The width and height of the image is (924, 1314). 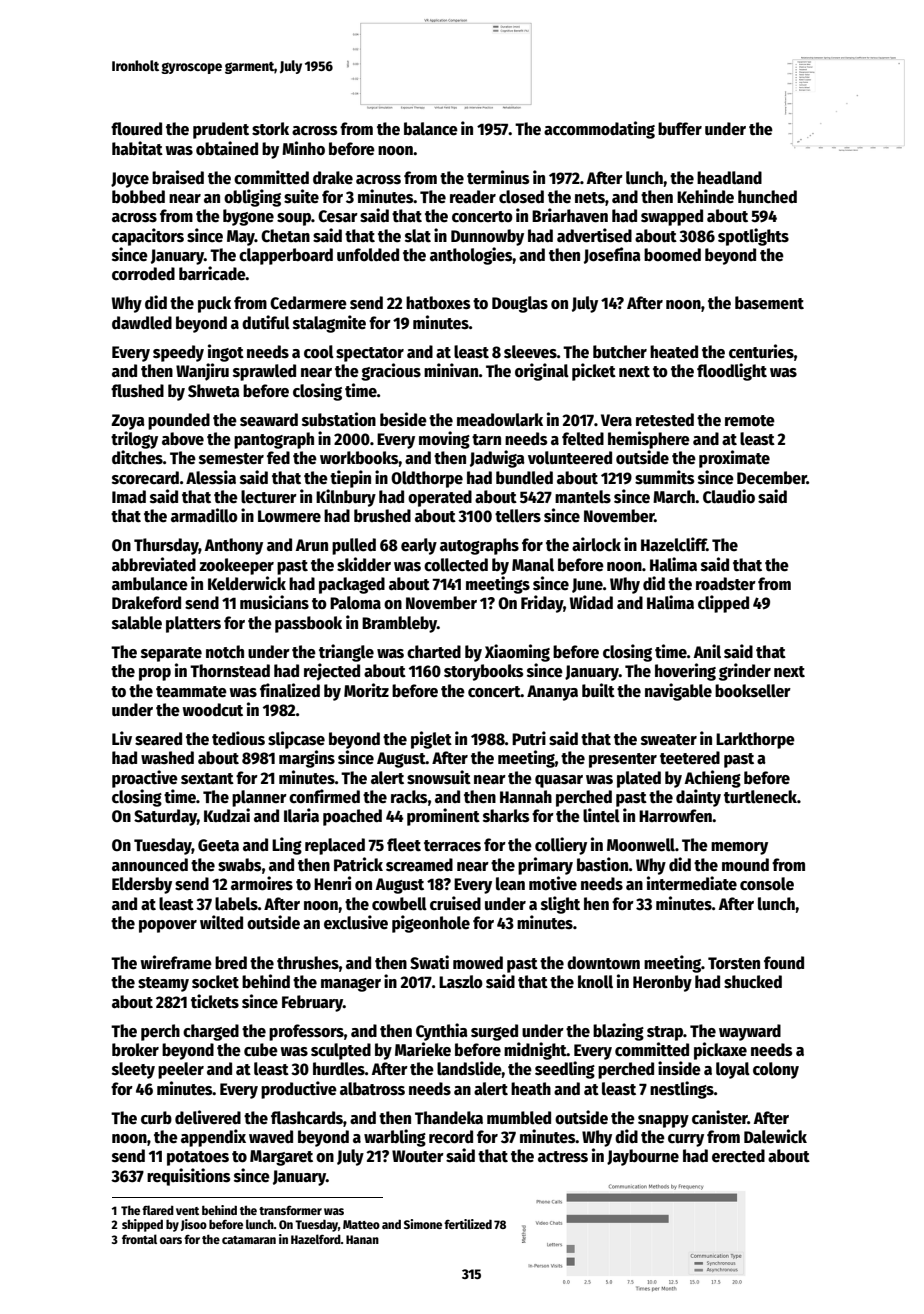 What do you see at coordinates (469, 1068) in the image?
I see `landslide` at bounding box center [469, 1068].
